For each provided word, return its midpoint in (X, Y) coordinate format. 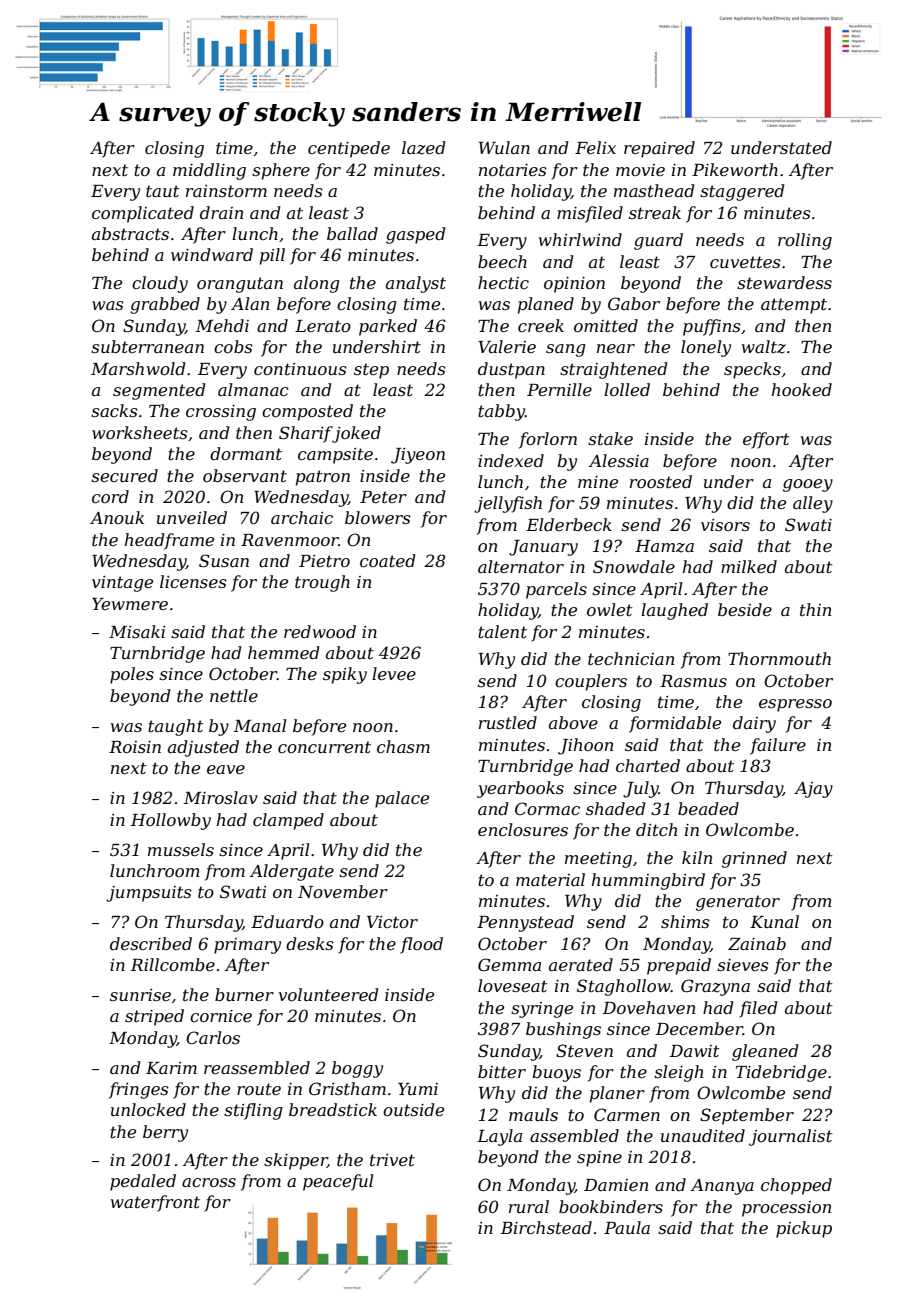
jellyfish (508, 504)
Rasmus (693, 681)
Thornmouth (779, 658)
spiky (345, 675)
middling (209, 171)
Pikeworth (735, 169)
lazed (423, 148)
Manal (260, 725)
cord (110, 496)
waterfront (155, 1203)
